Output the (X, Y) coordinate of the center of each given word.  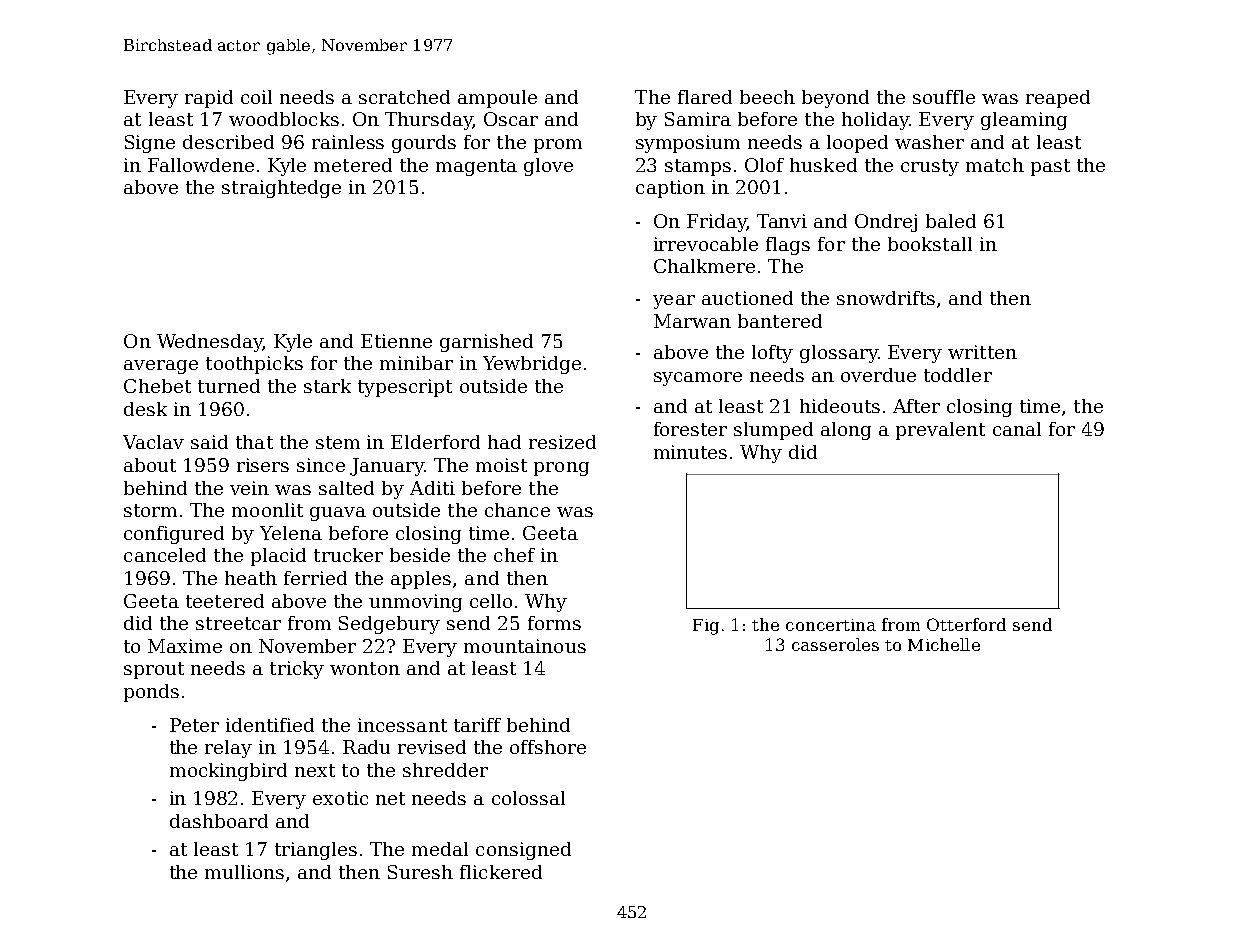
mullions (244, 872)
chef (514, 555)
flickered (501, 872)
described (228, 142)
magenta (476, 167)
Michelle (944, 644)
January (387, 467)
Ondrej (886, 223)
